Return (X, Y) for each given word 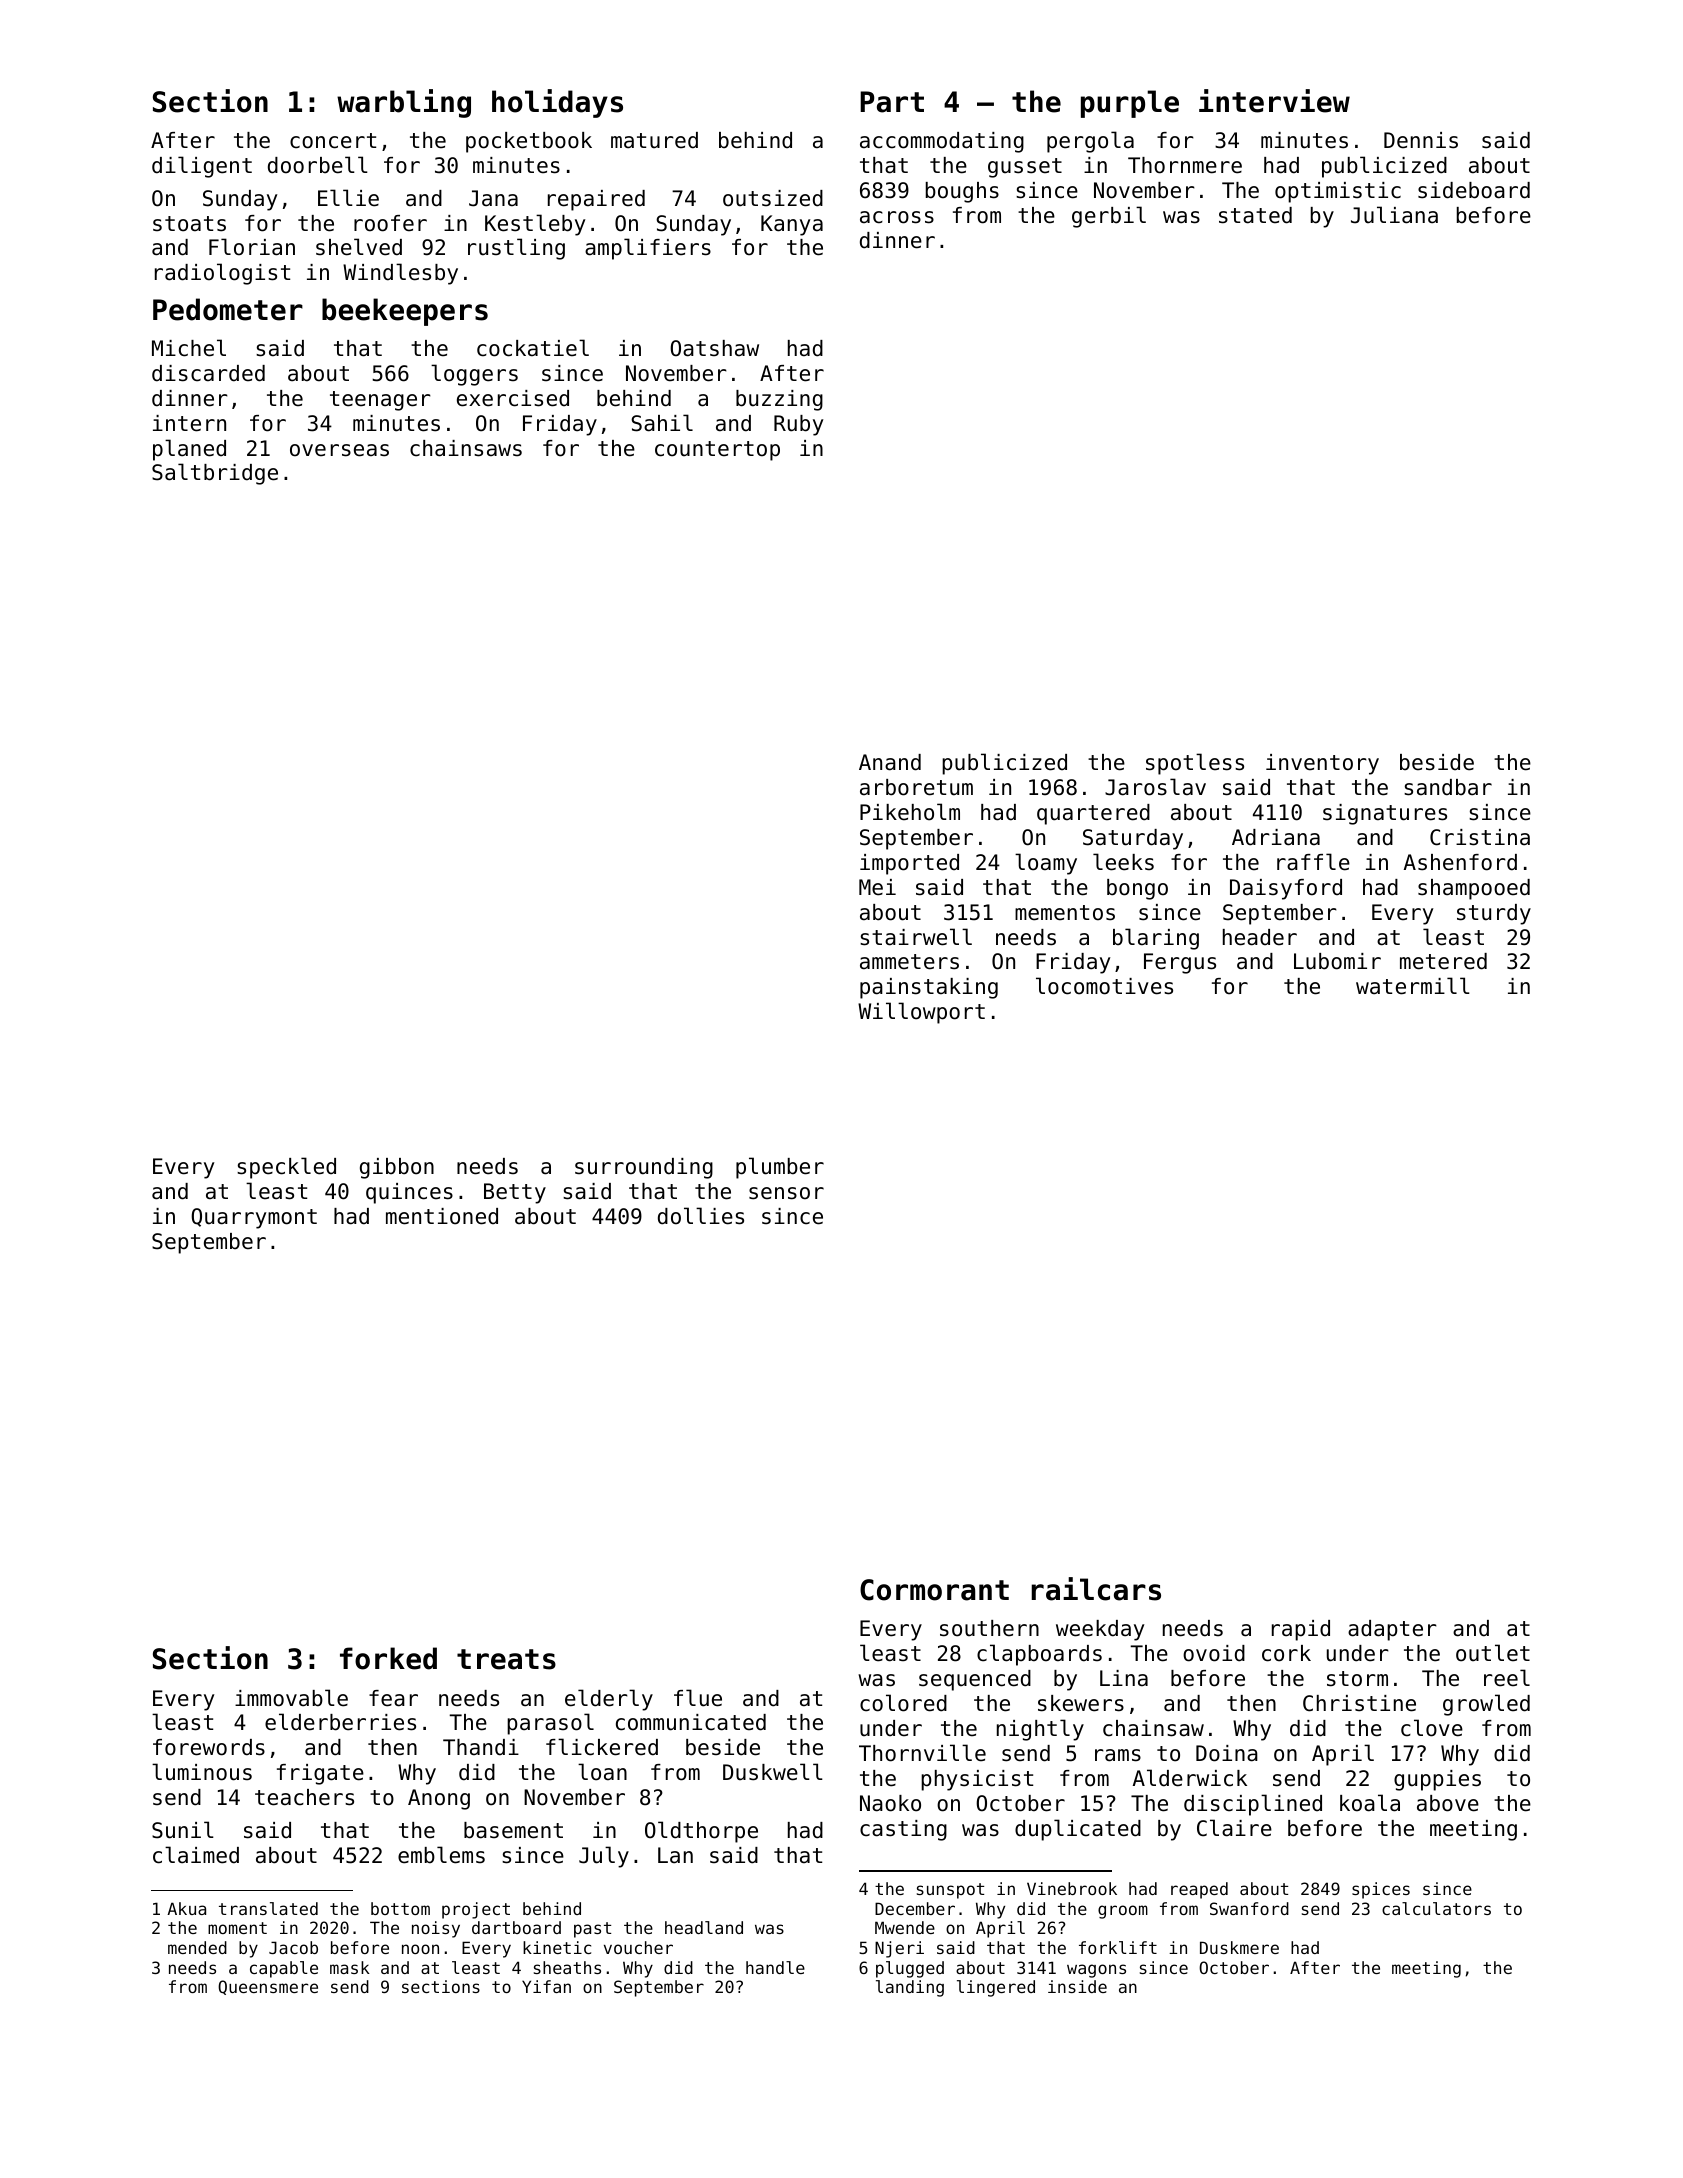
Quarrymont (254, 1218)
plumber (780, 1168)
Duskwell (773, 1772)
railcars (1096, 1589)
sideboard (1474, 190)
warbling (404, 103)
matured (654, 140)
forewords (209, 1747)
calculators (1436, 1908)
